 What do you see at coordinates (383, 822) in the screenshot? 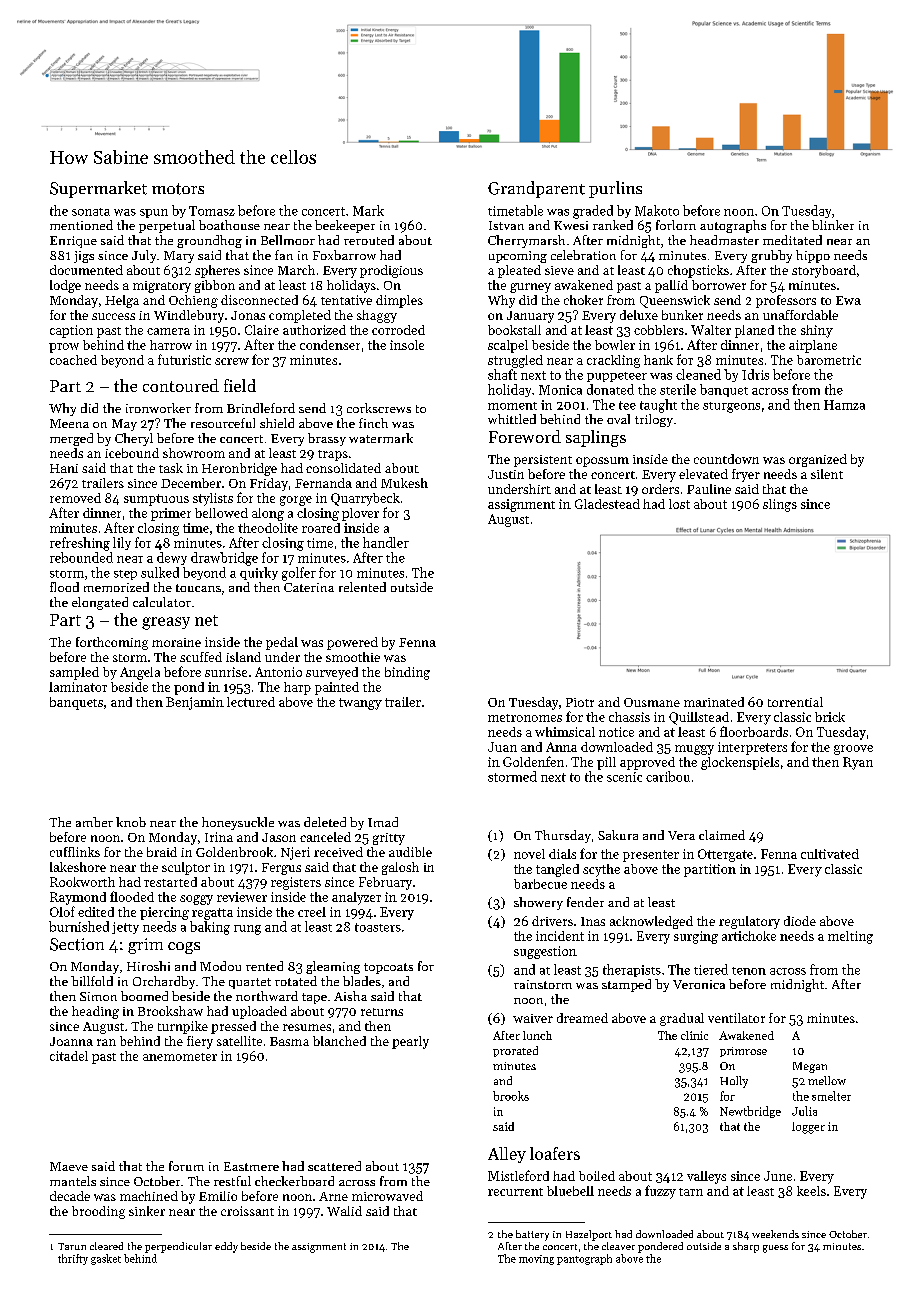
I see `Imad` at bounding box center [383, 822].
